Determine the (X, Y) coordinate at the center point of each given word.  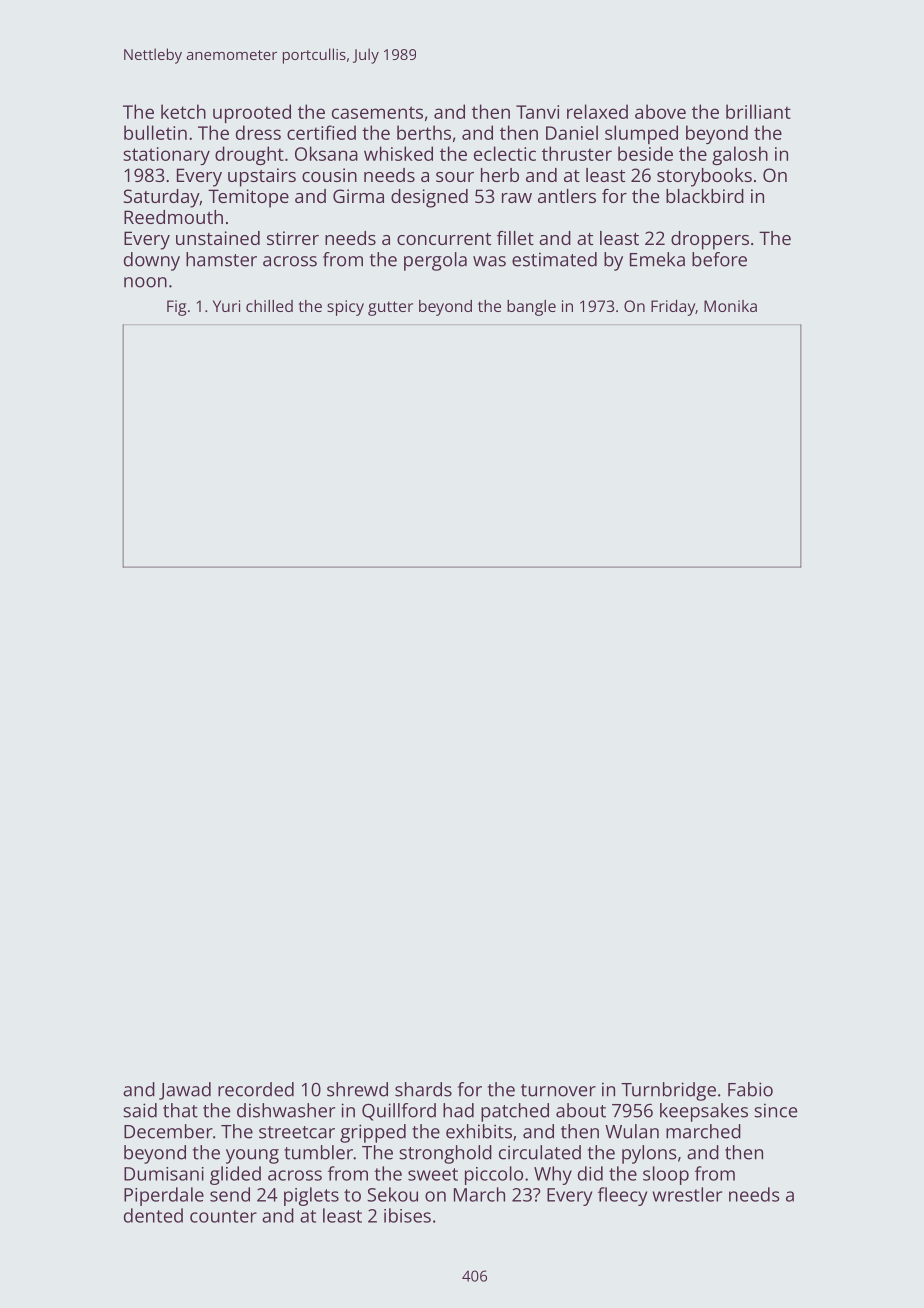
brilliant (758, 111)
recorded (256, 1089)
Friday (673, 308)
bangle (531, 308)
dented (153, 1215)
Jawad (185, 1091)
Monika (730, 306)
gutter (390, 308)
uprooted (252, 113)
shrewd (357, 1089)
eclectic (505, 153)
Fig (176, 308)
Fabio (750, 1089)
